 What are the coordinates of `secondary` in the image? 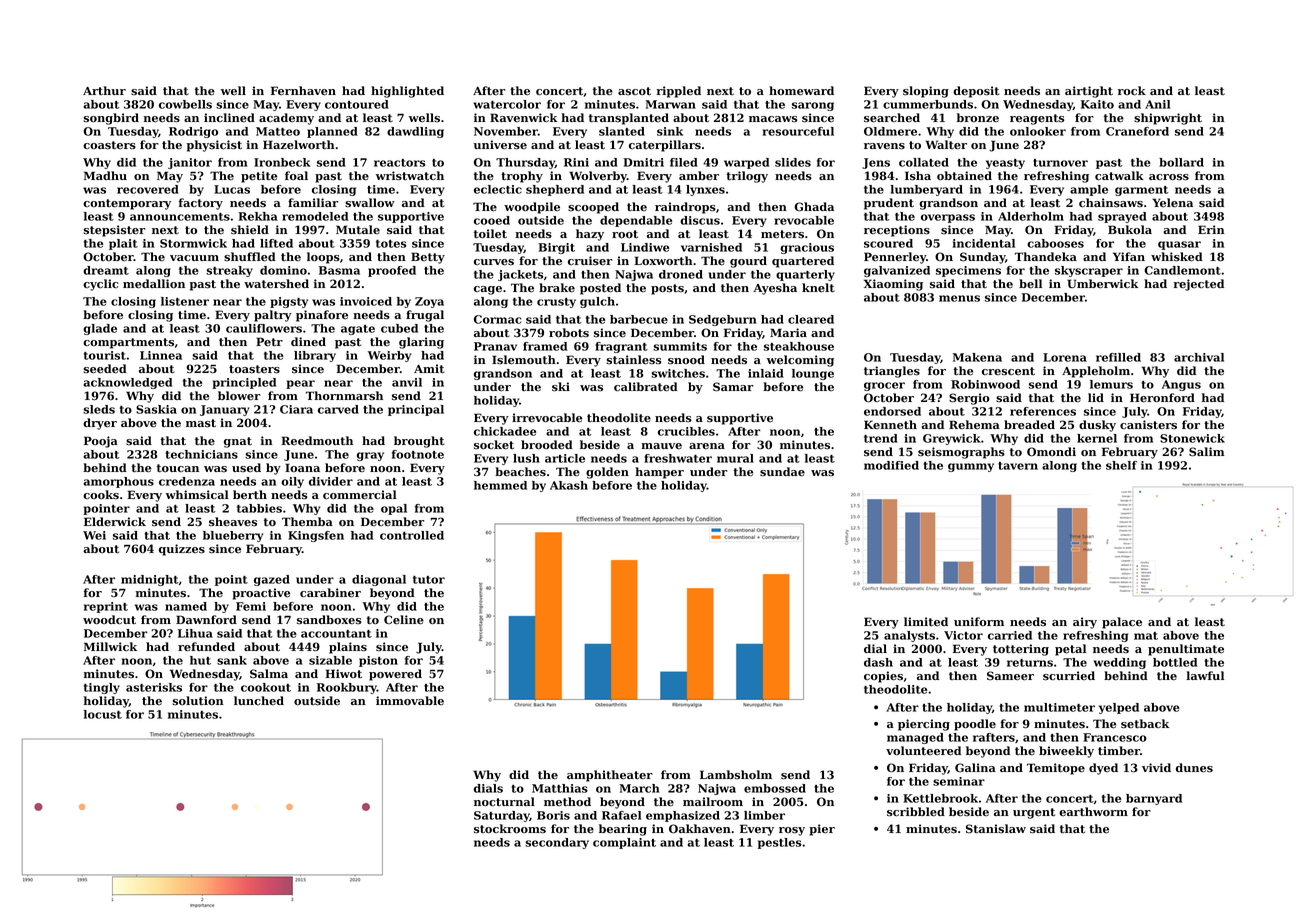 It's located at (557, 843).
